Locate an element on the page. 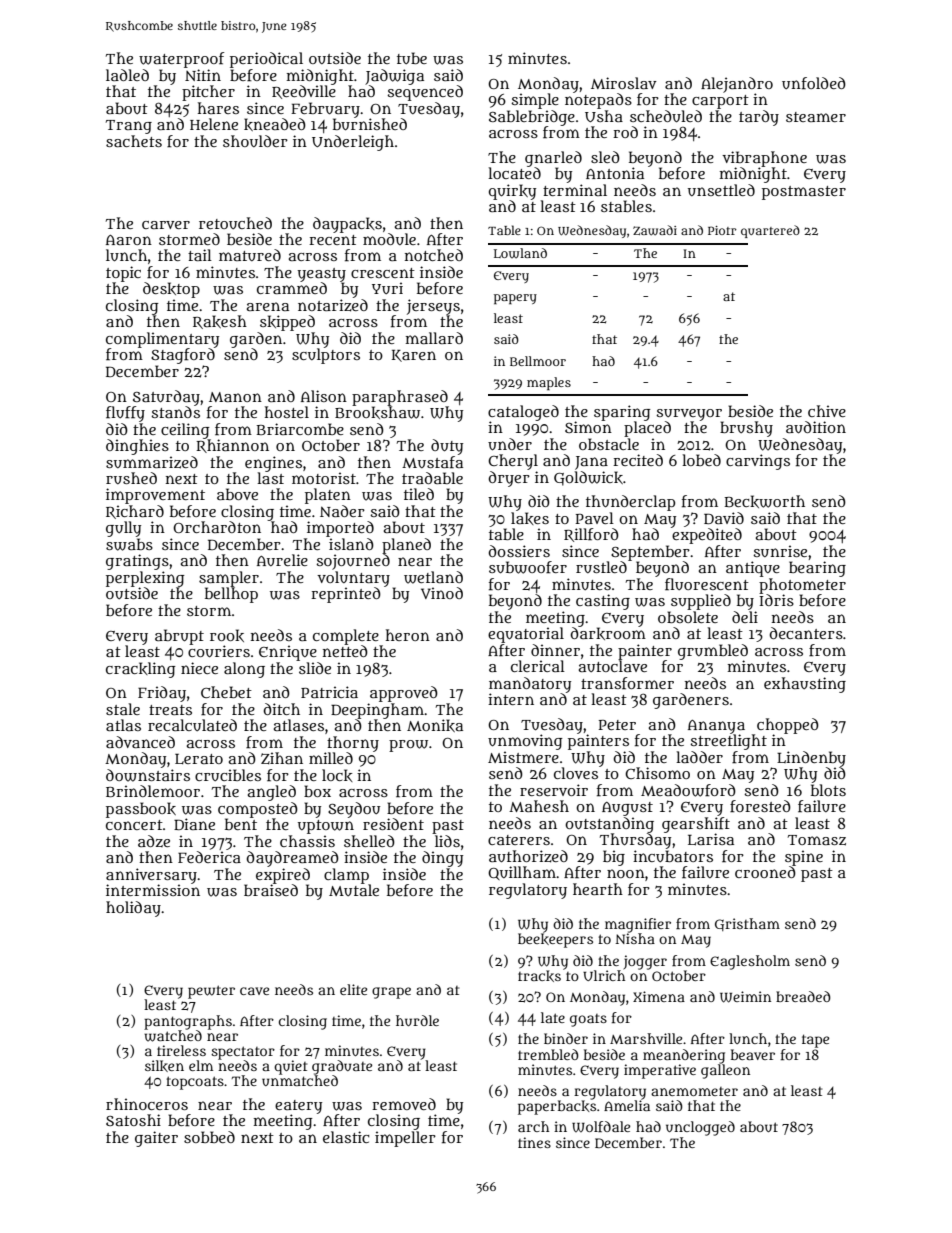 The width and height of the image is (952, 1233). unfolded is located at coordinates (814, 83).
